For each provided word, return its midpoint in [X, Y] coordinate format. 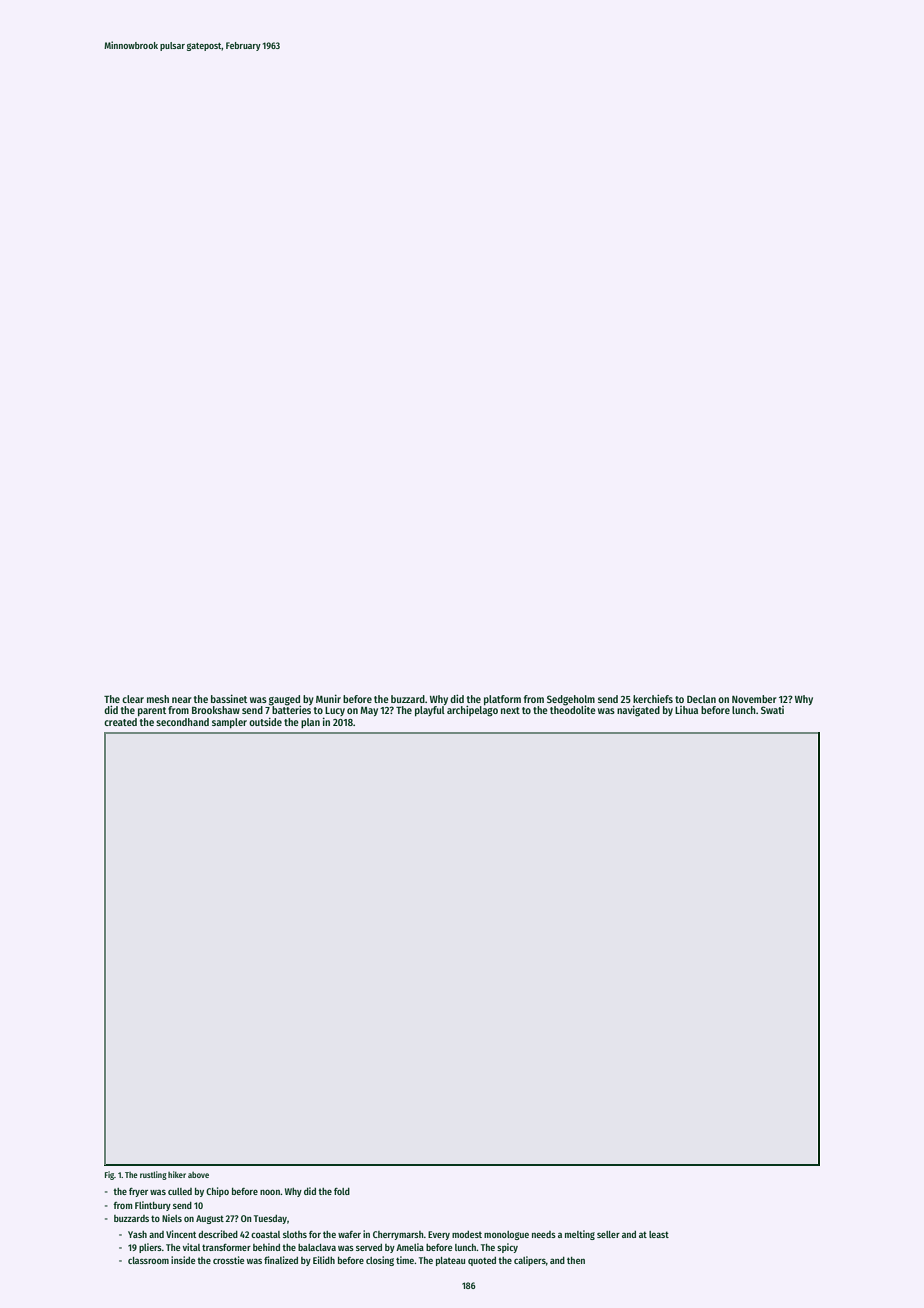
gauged [285, 700]
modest [467, 1234]
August [210, 1219]
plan [310, 723]
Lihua [686, 710]
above [198, 1175]
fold [342, 1191]
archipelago [472, 711]
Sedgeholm [571, 700]
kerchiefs [653, 698]
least [659, 1234]
